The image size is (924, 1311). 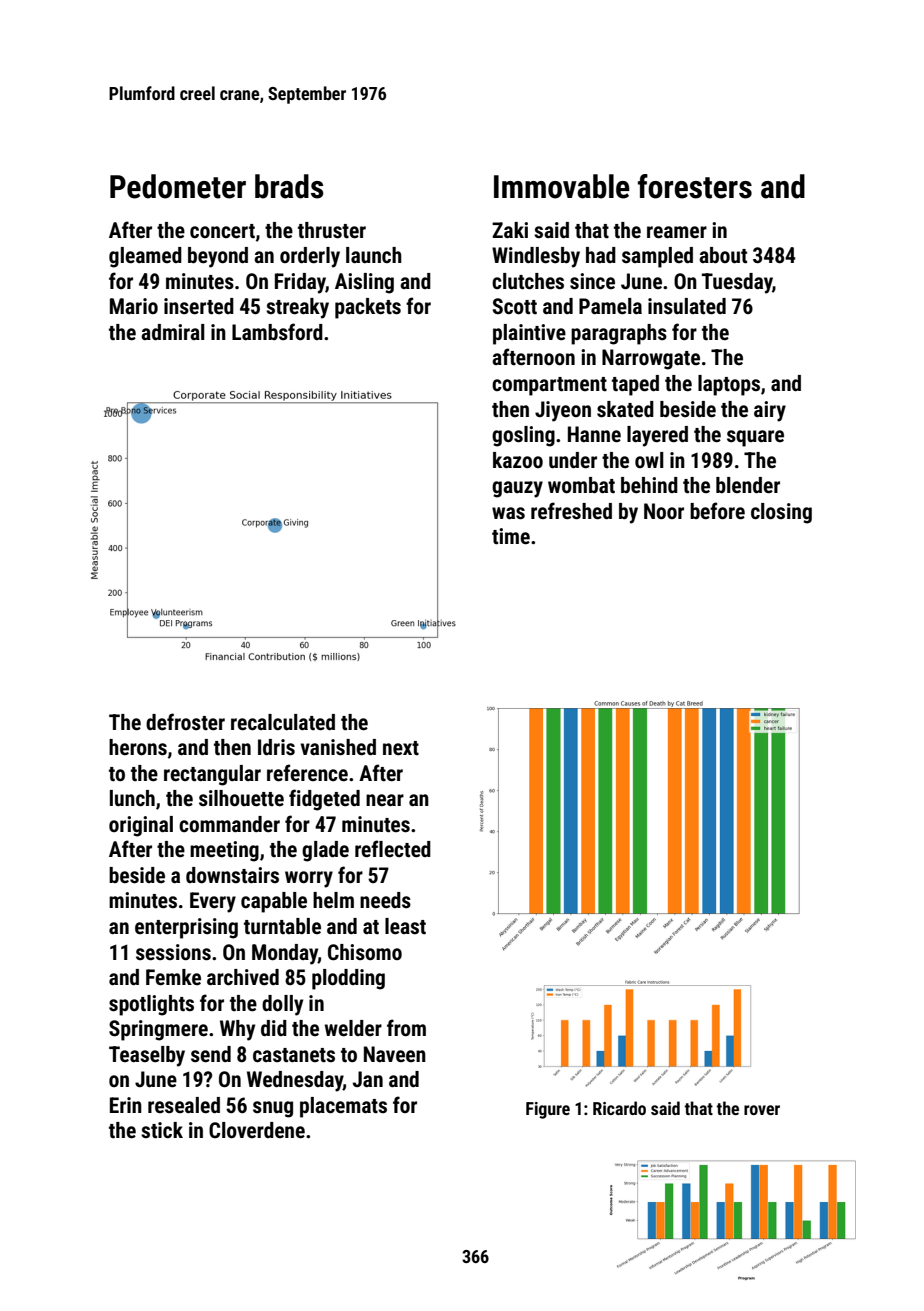 What do you see at coordinates (511, 536) in the screenshot?
I see `time` at bounding box center [511, 536].
